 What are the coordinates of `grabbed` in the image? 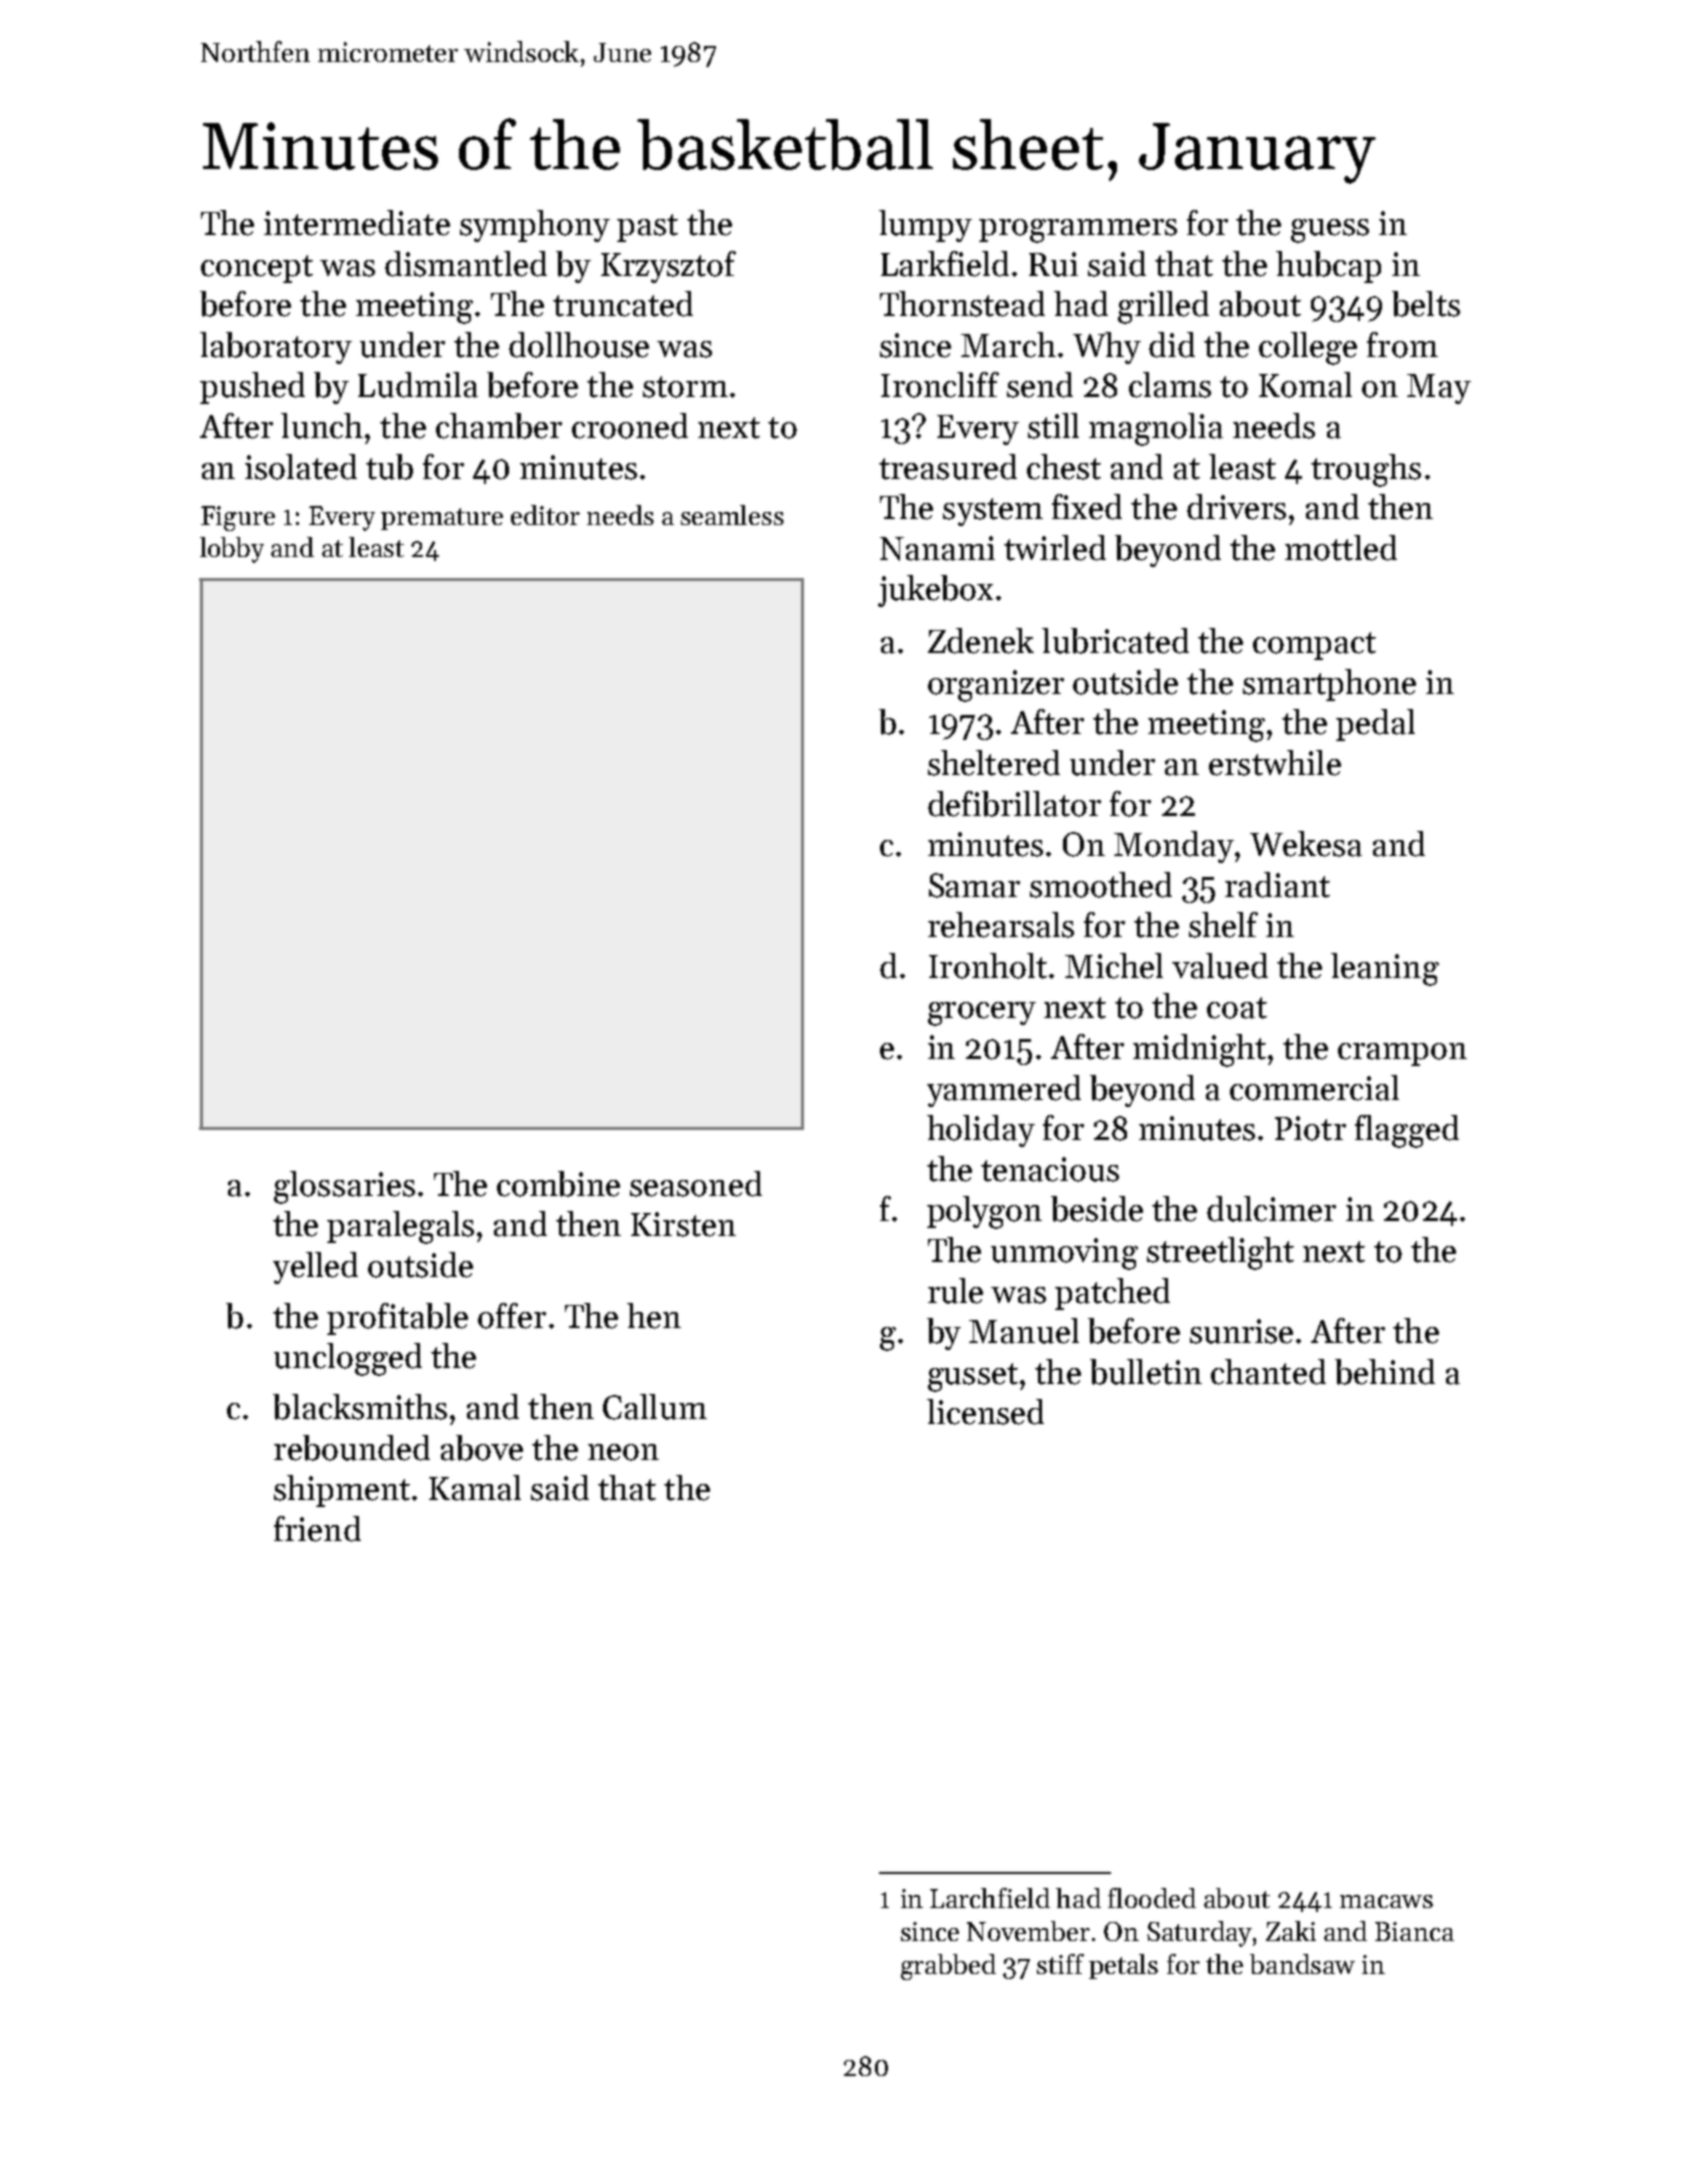 It's located at (948, 1967).
